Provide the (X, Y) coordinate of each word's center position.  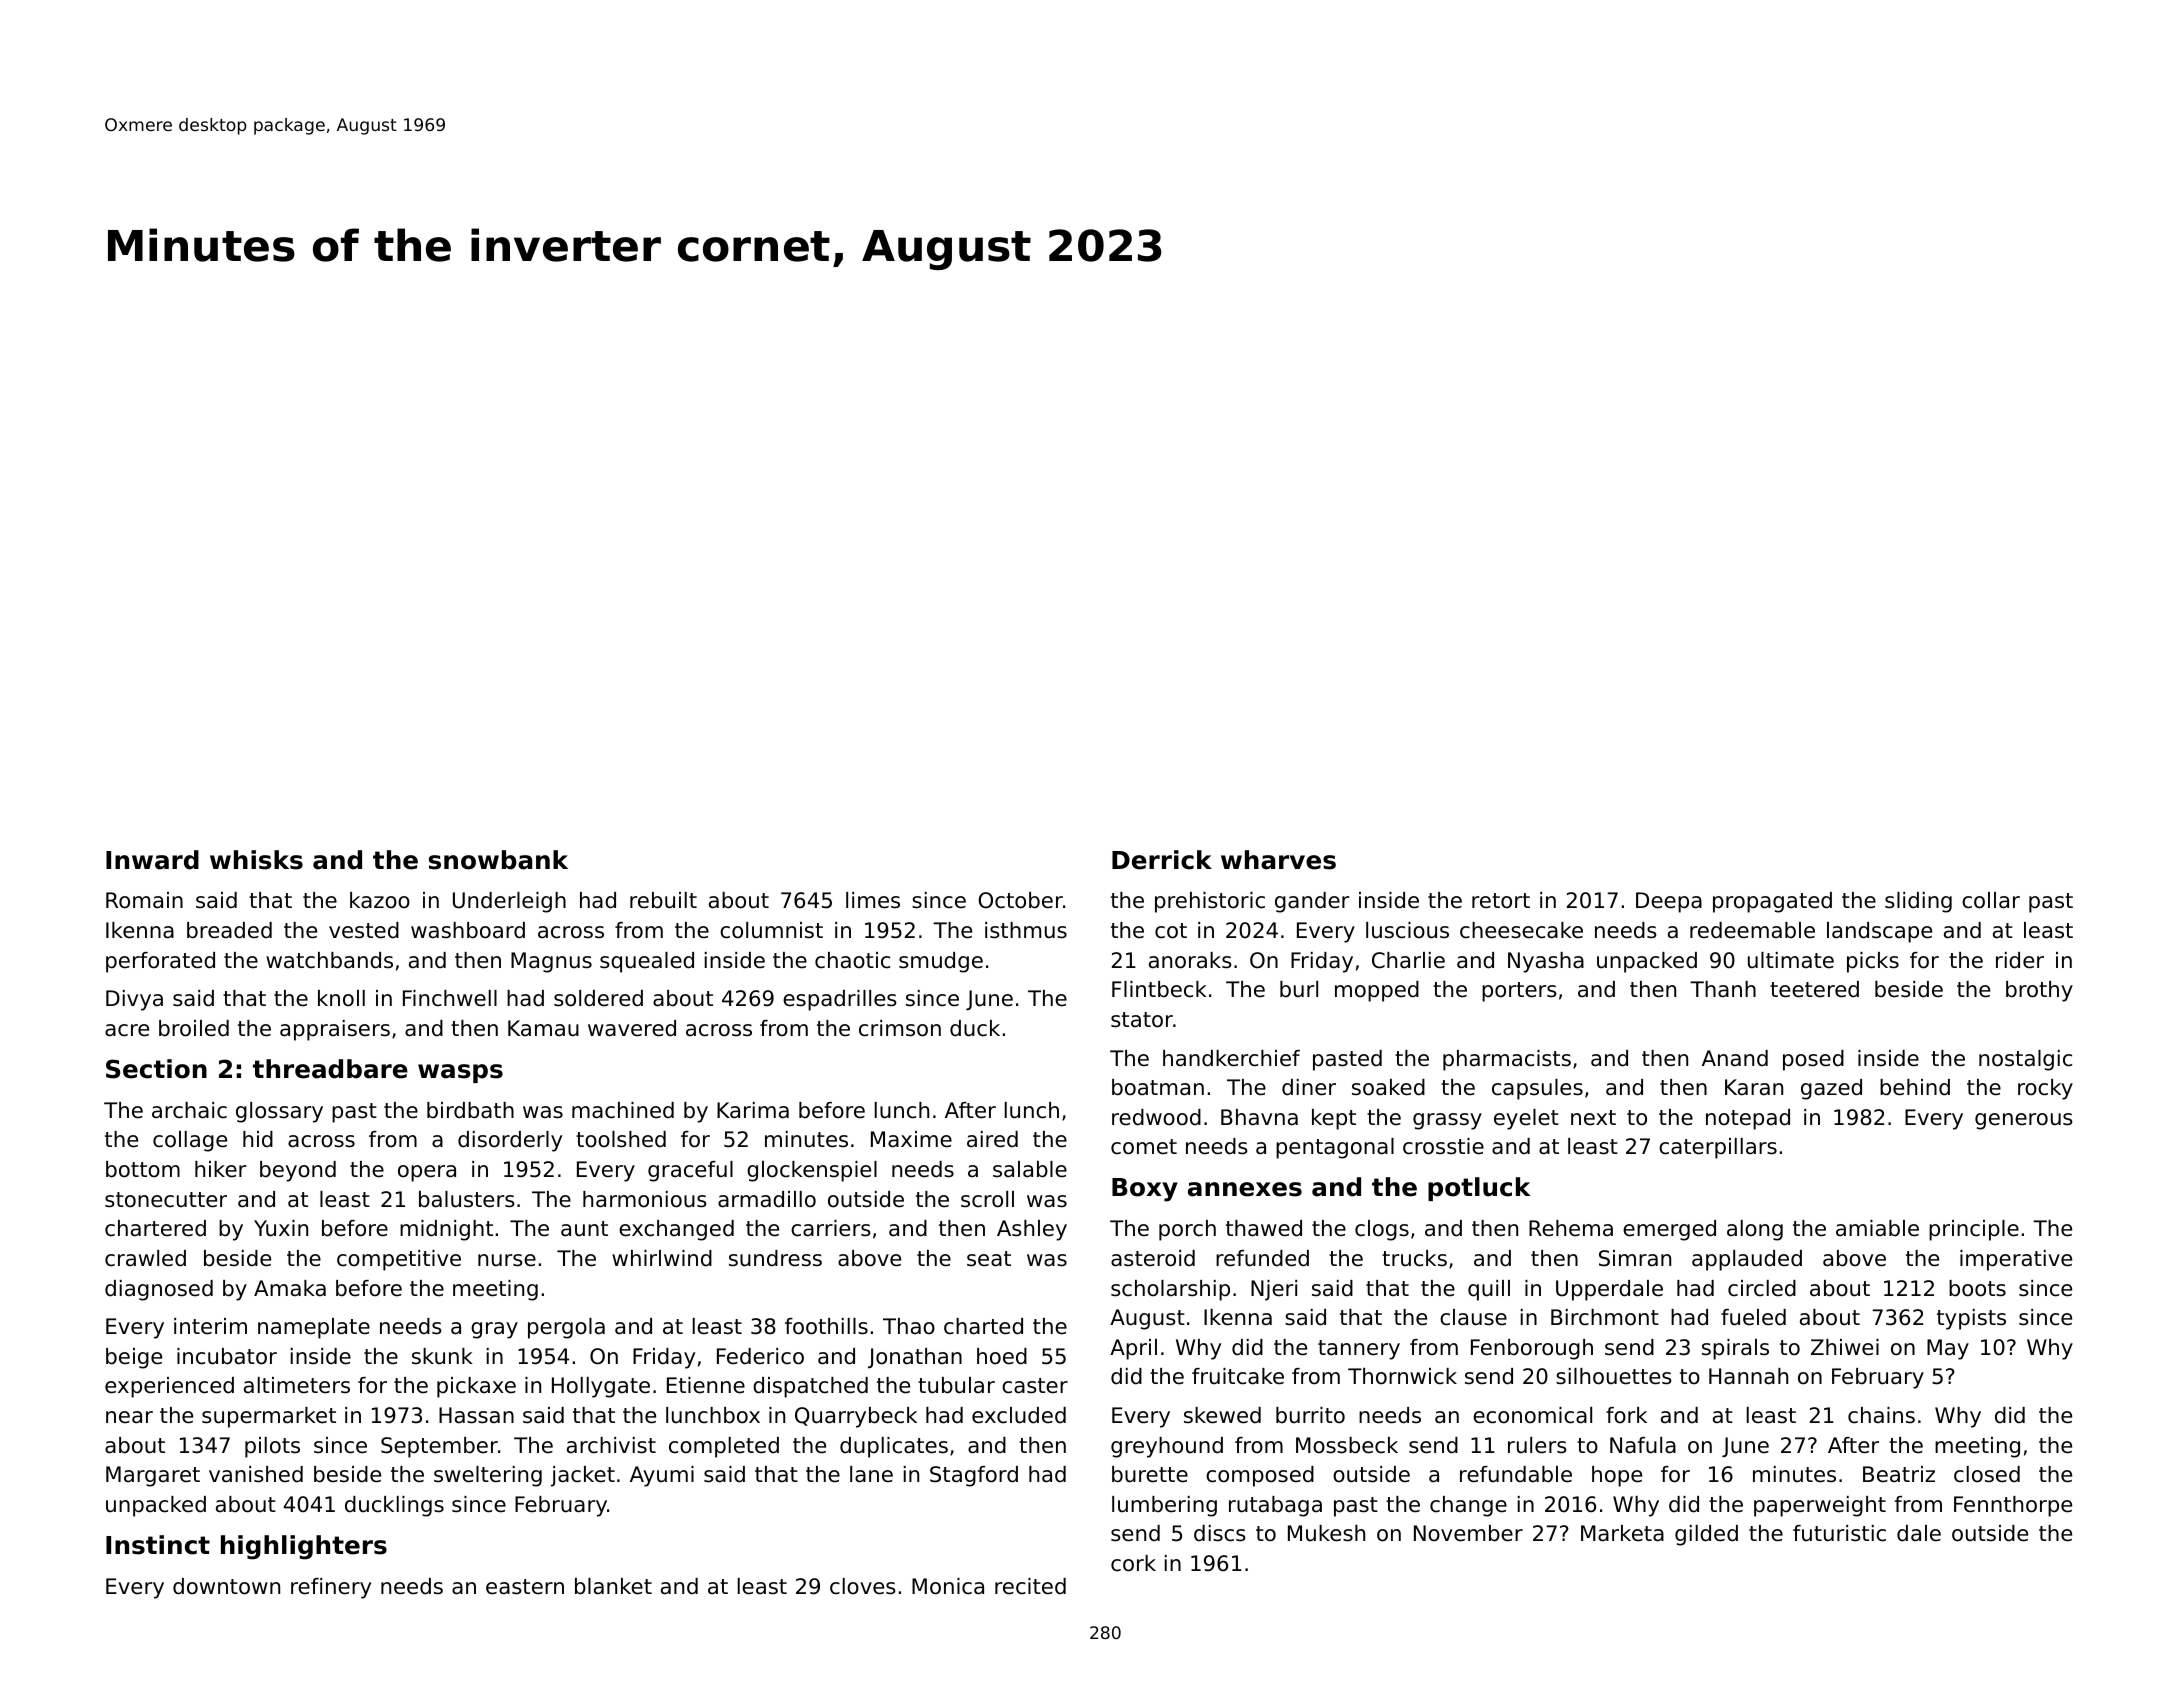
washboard (468, 930)
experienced (169, 1387)
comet (1144, 1147)
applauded (1747, 1260)
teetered (1814, 989)
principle (1974, 1230)
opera (427, 1173)
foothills (826, 1326)
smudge (941, 962)
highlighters (304, 1547)
